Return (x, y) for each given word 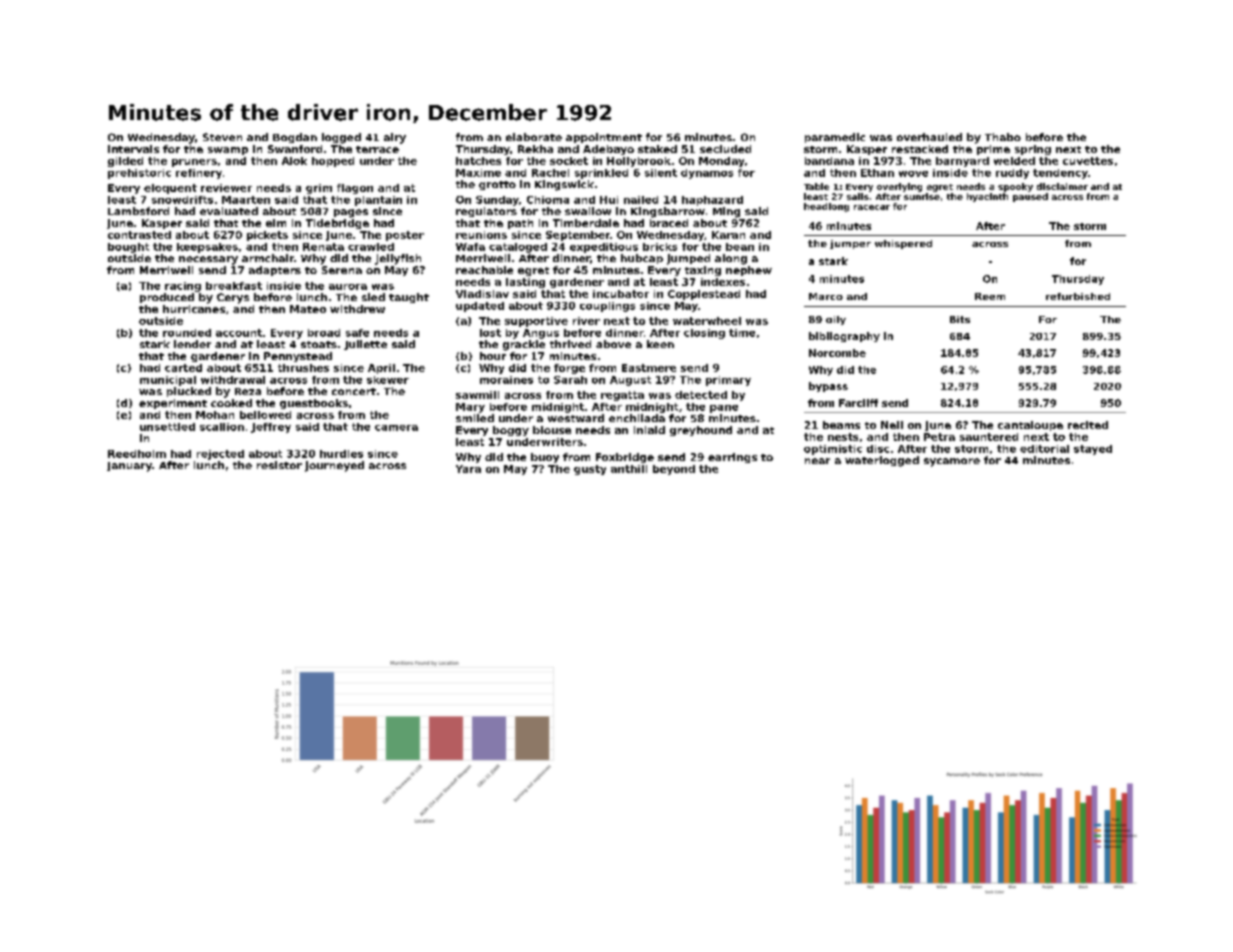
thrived (570, 344)
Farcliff (858, 403)
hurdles (341, 454)
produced (167, 298)
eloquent (170, 189)
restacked (920, 149)
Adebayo (608, 150)
